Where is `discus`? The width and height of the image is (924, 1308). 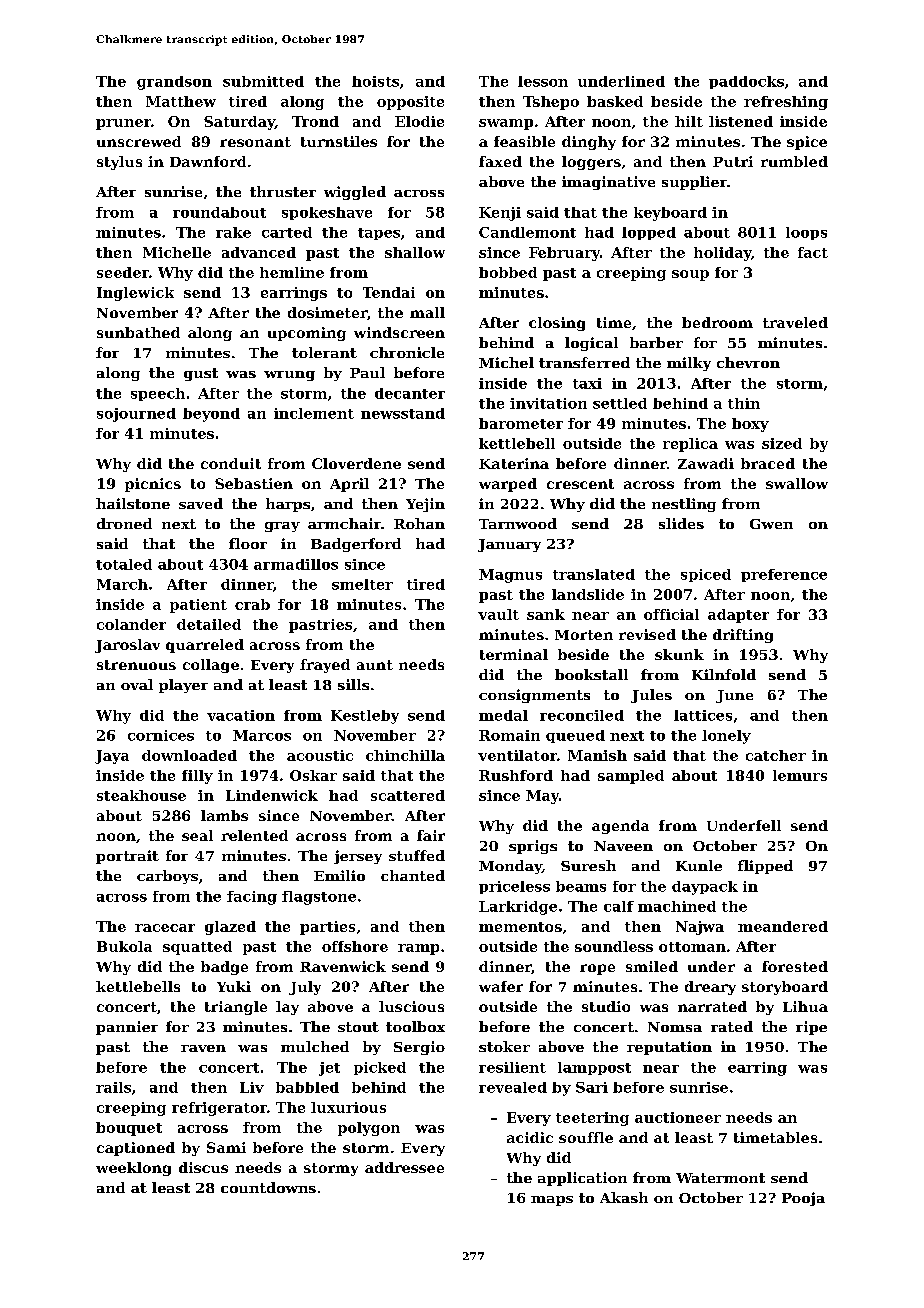 discus is located at coordinates (203, 1167).
